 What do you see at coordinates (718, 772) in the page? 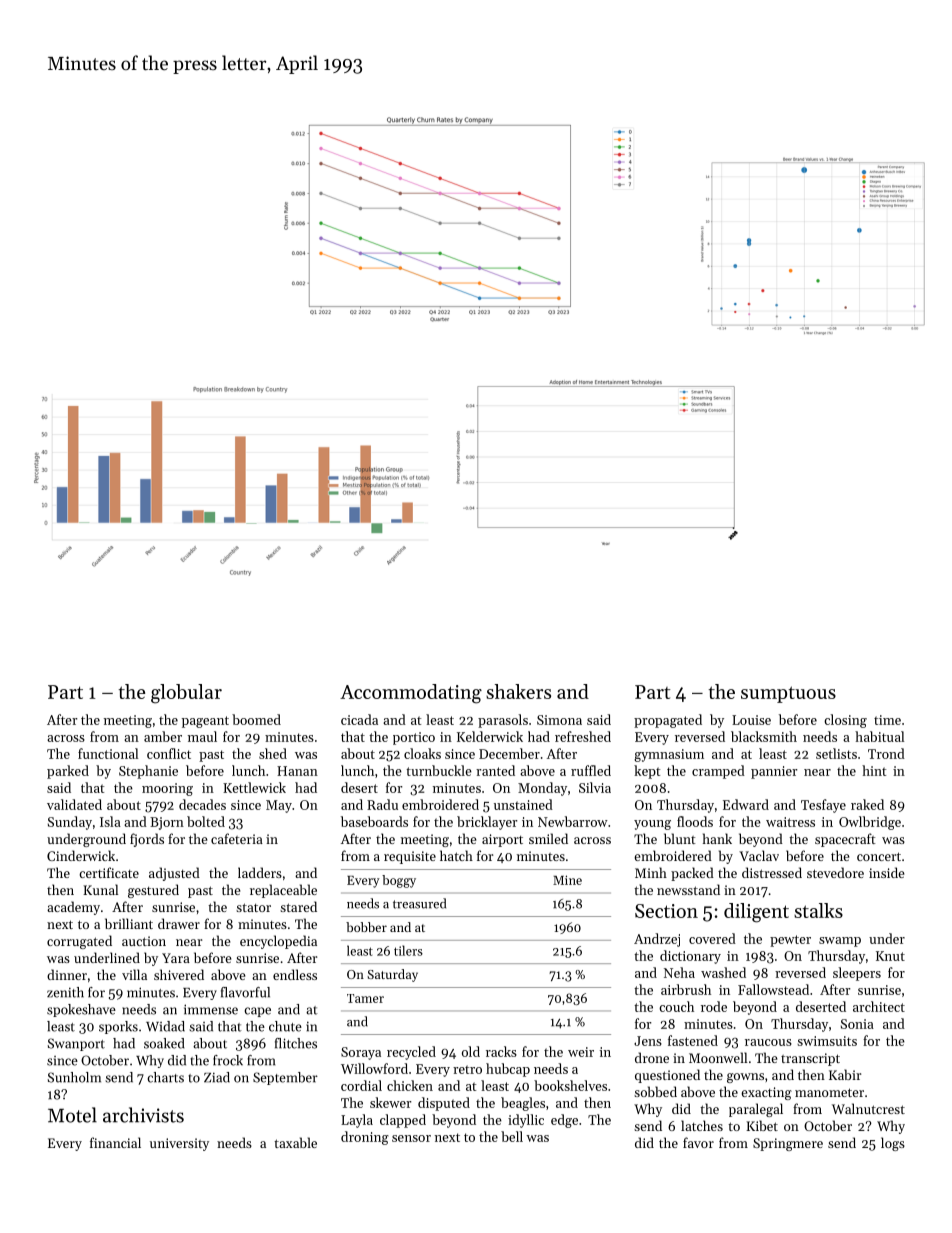
I see `cramped` at bounding box center [718, 772].
